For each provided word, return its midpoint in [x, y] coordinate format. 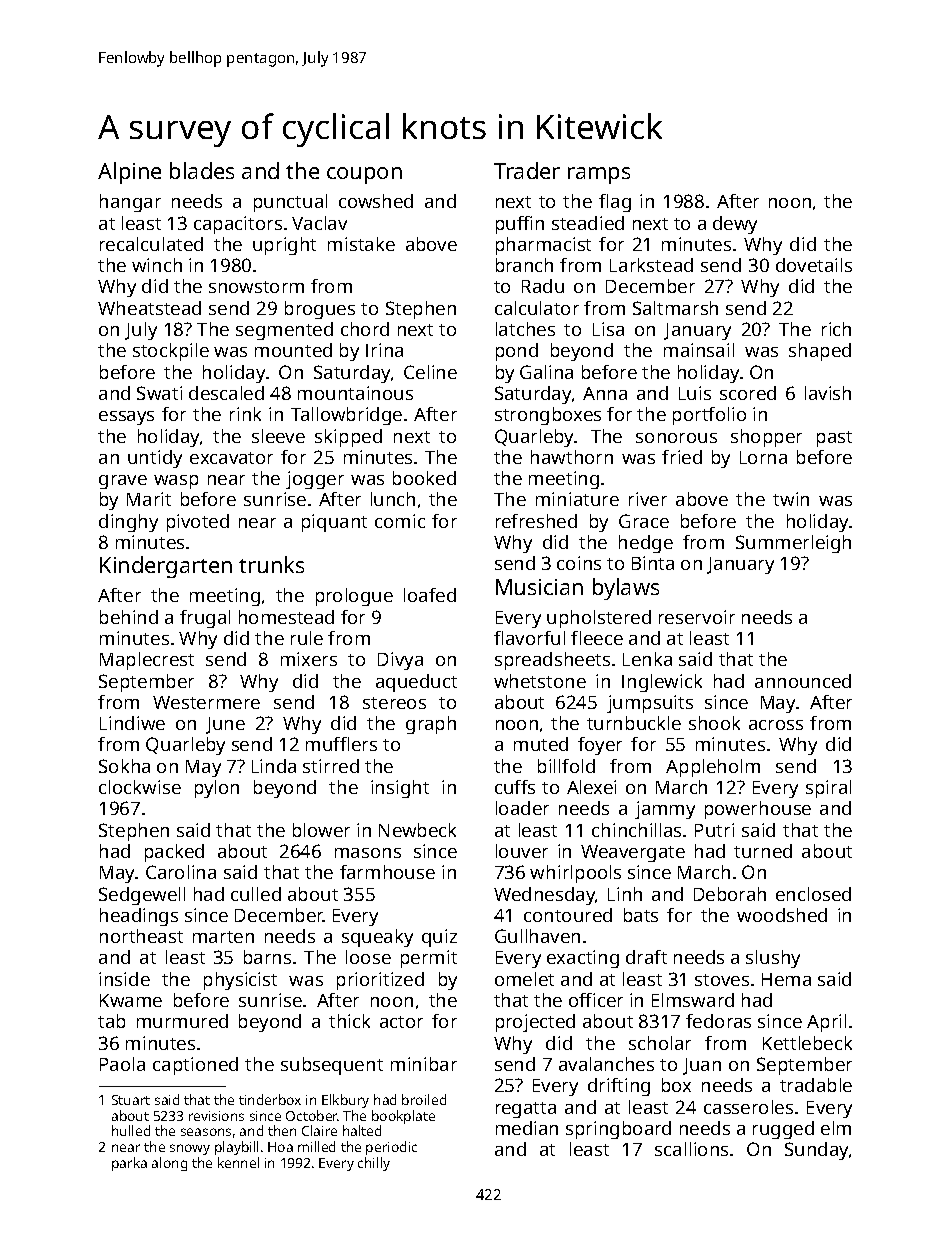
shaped [820, 352]
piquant [334, 523]
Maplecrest [147, 661]
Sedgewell [142, 896]
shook [714, 723]
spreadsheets [552, 661]
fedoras [718, 1021]
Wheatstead [149, 308]
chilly [374, 1164]
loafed [430, 595]
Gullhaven [537, 936]
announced [803, 681]
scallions [691, 1149]
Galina [546, 372]
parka [129, 1164]
